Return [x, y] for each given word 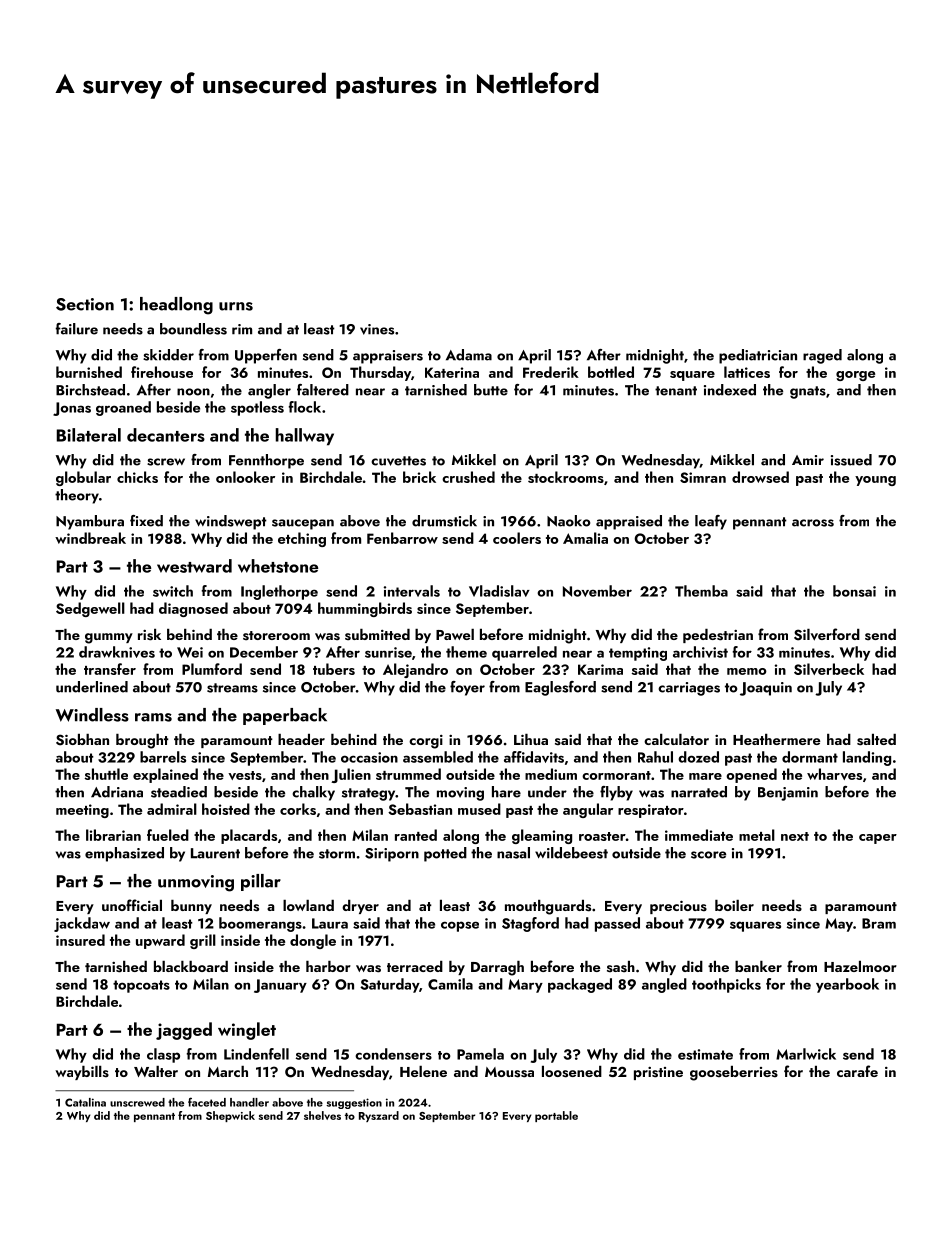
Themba [701, 591]
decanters [166, 435]
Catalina [85, 1102]
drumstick [444, 521]
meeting [82, 811]
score [708, 855]
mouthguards [548, 907]
